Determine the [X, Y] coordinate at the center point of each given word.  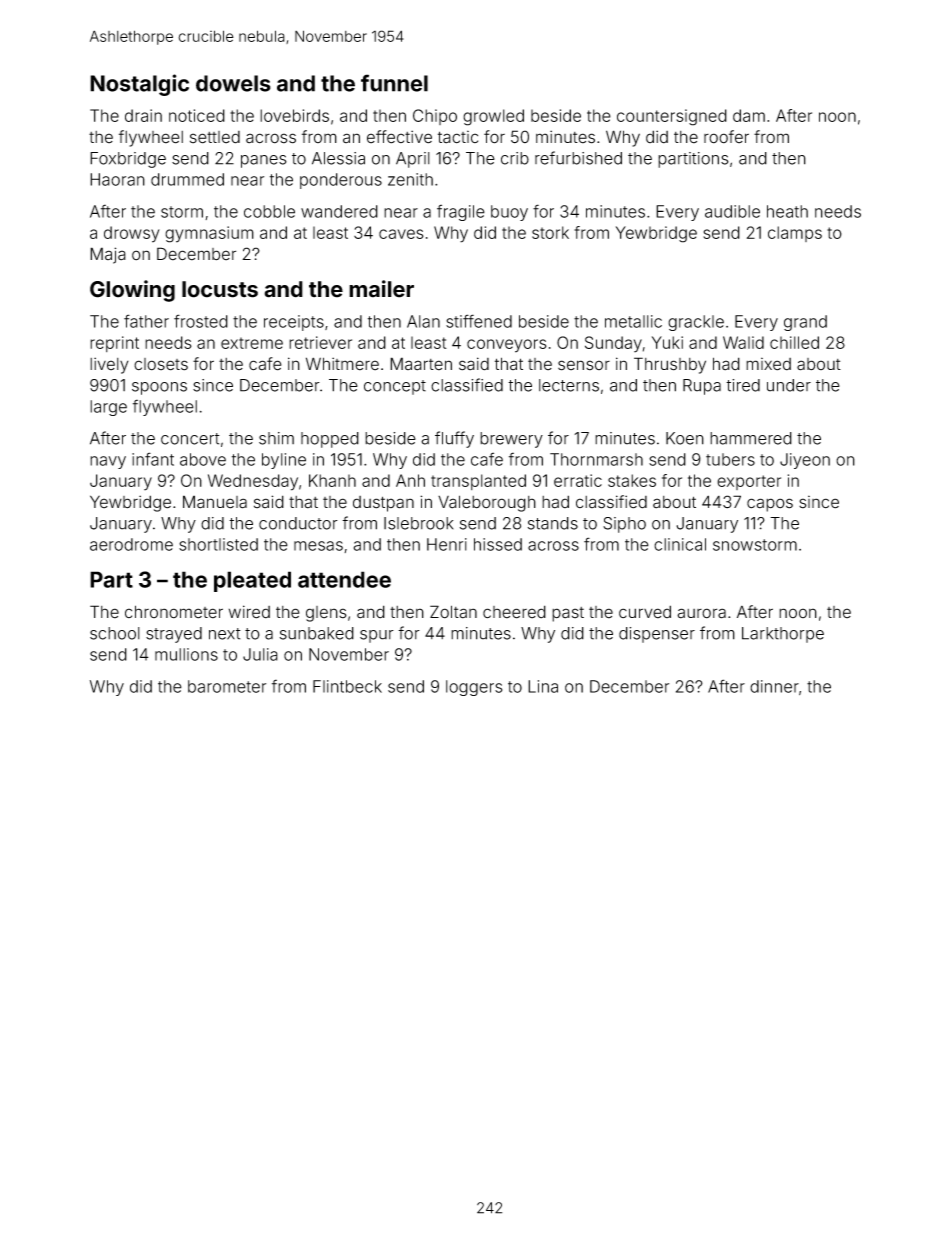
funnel [394, 83]
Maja [108, 255]
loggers [474, 688]
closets [161, 364]
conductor [298, 523]
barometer [227, 686]
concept [395, 387]
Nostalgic [139, 85]
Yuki [667, 342]
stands [553, 523]
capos [770, 505]
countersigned [672, 117]
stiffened [479, 321]
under [789, 385]
